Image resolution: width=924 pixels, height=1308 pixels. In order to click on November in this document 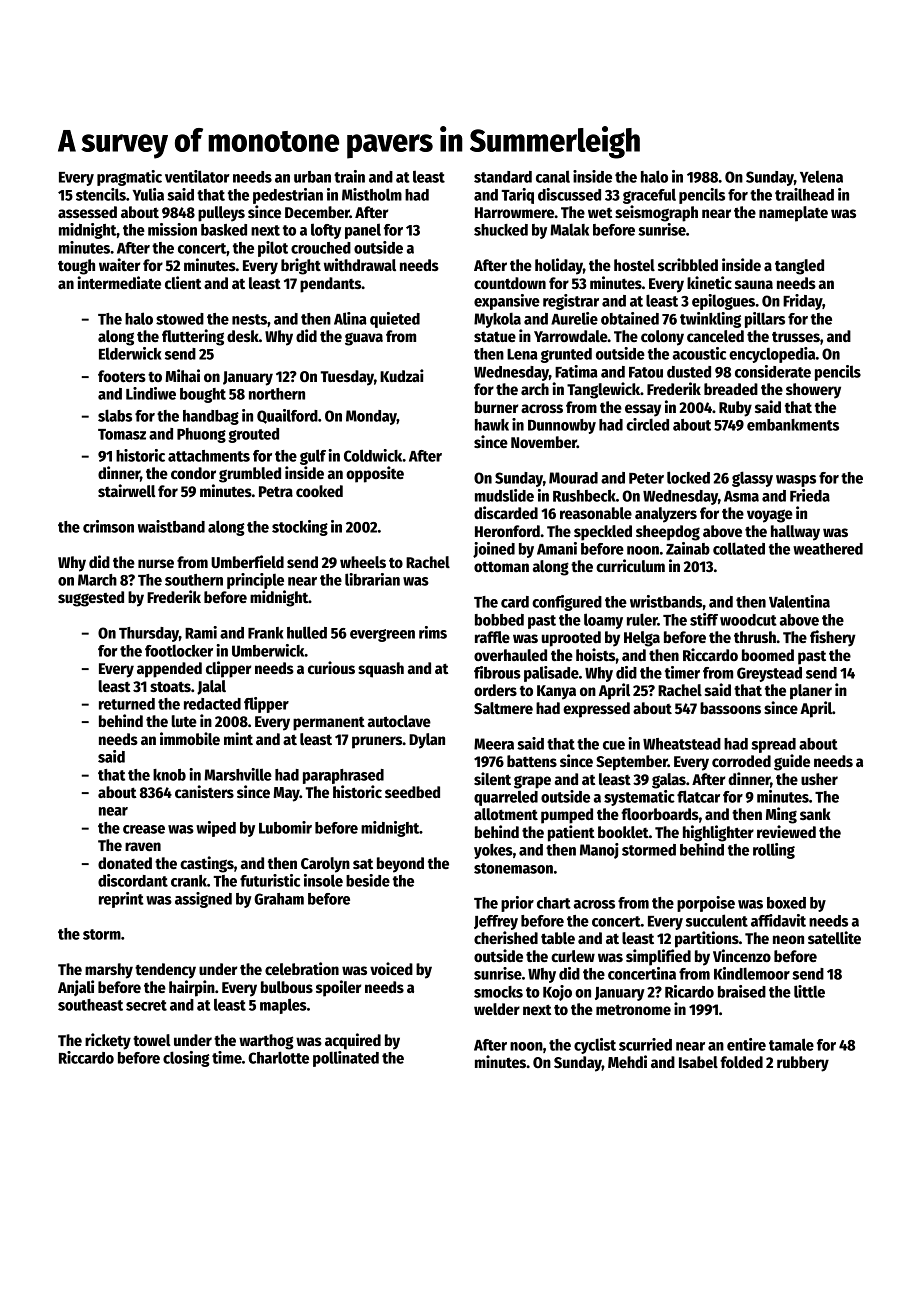, I will do `click(544, 442)`.
